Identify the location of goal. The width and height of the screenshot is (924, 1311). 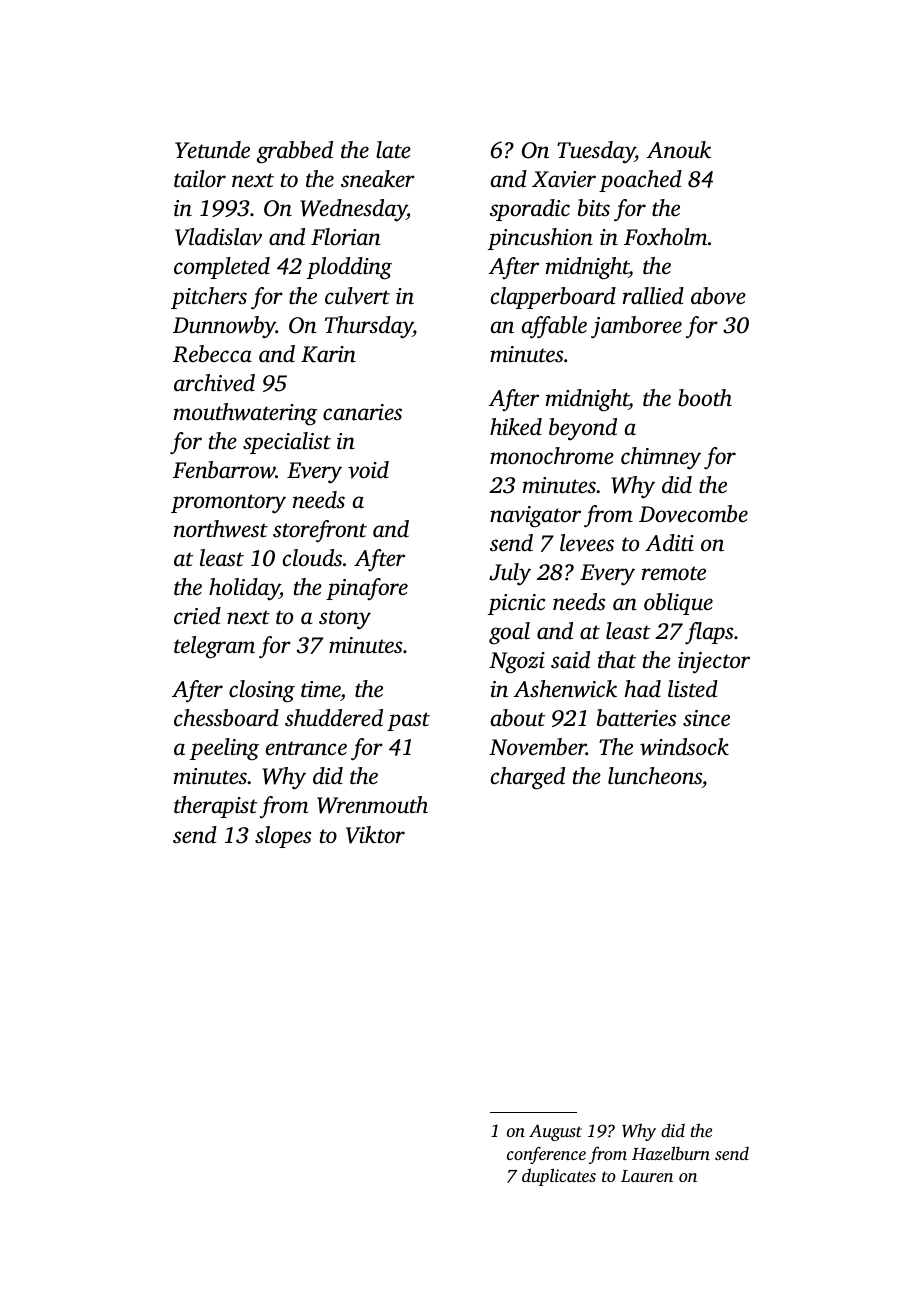
(509, 633).
